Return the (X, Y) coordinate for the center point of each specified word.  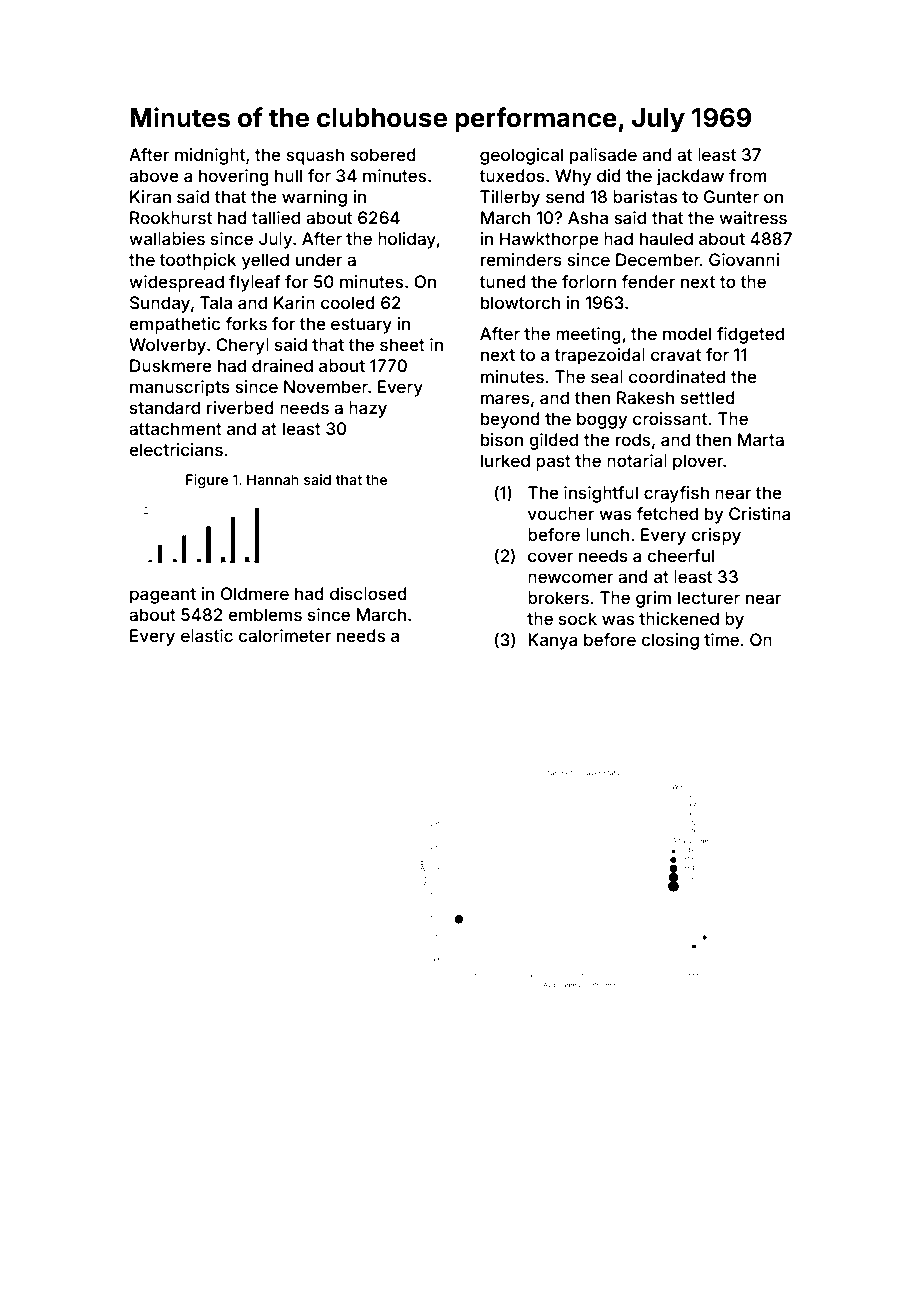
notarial (637, 460)
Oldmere (255, 593)
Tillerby (510, 198)
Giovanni (744, 259)
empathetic (174, 325)
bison (502, 439)
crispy (716, 536)
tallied (276, 217)
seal (607, 376)
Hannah (273, 479)
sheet (402, 344)
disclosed (368, 593)
